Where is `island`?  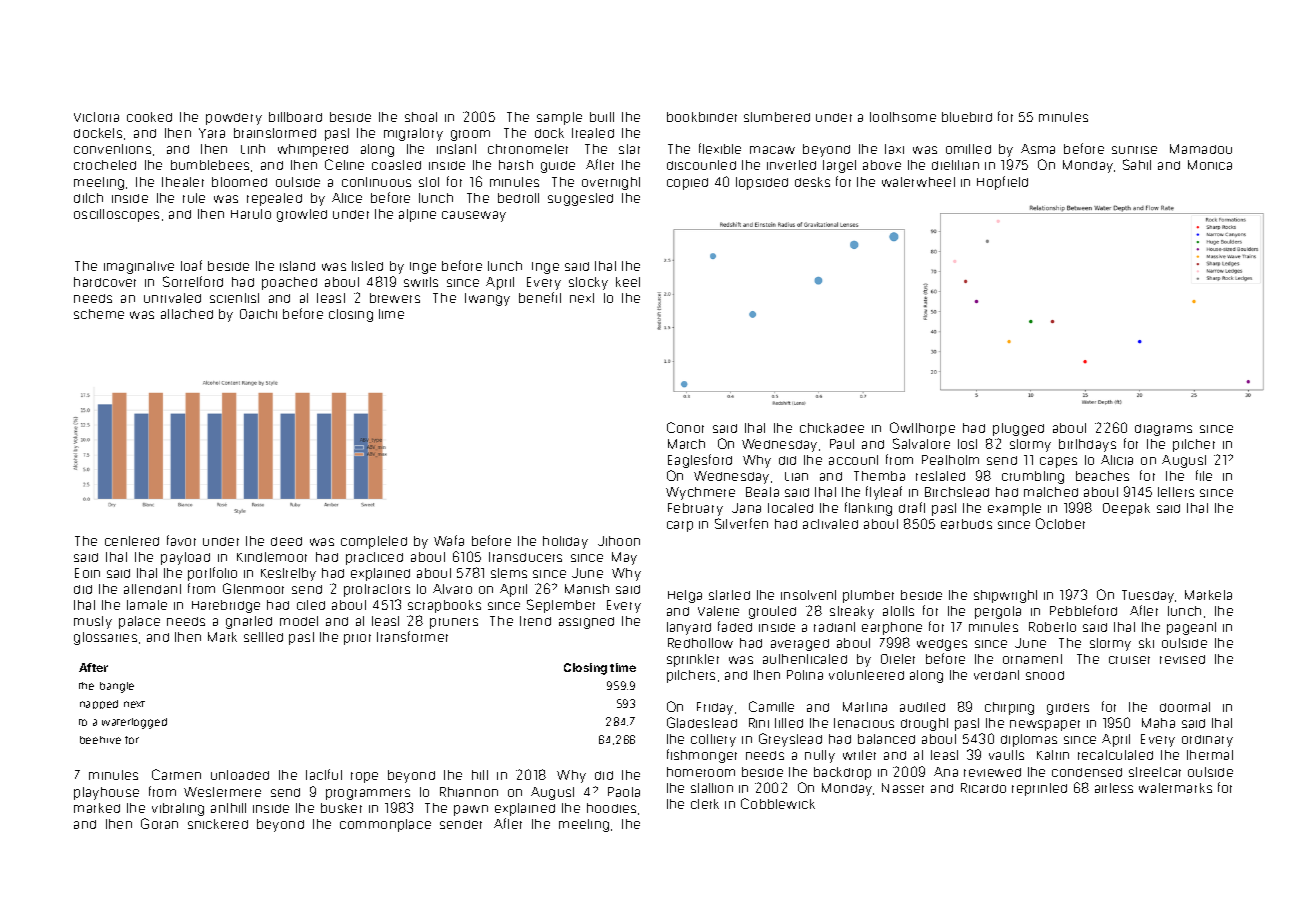
island is located at coordinates (297, 266).
